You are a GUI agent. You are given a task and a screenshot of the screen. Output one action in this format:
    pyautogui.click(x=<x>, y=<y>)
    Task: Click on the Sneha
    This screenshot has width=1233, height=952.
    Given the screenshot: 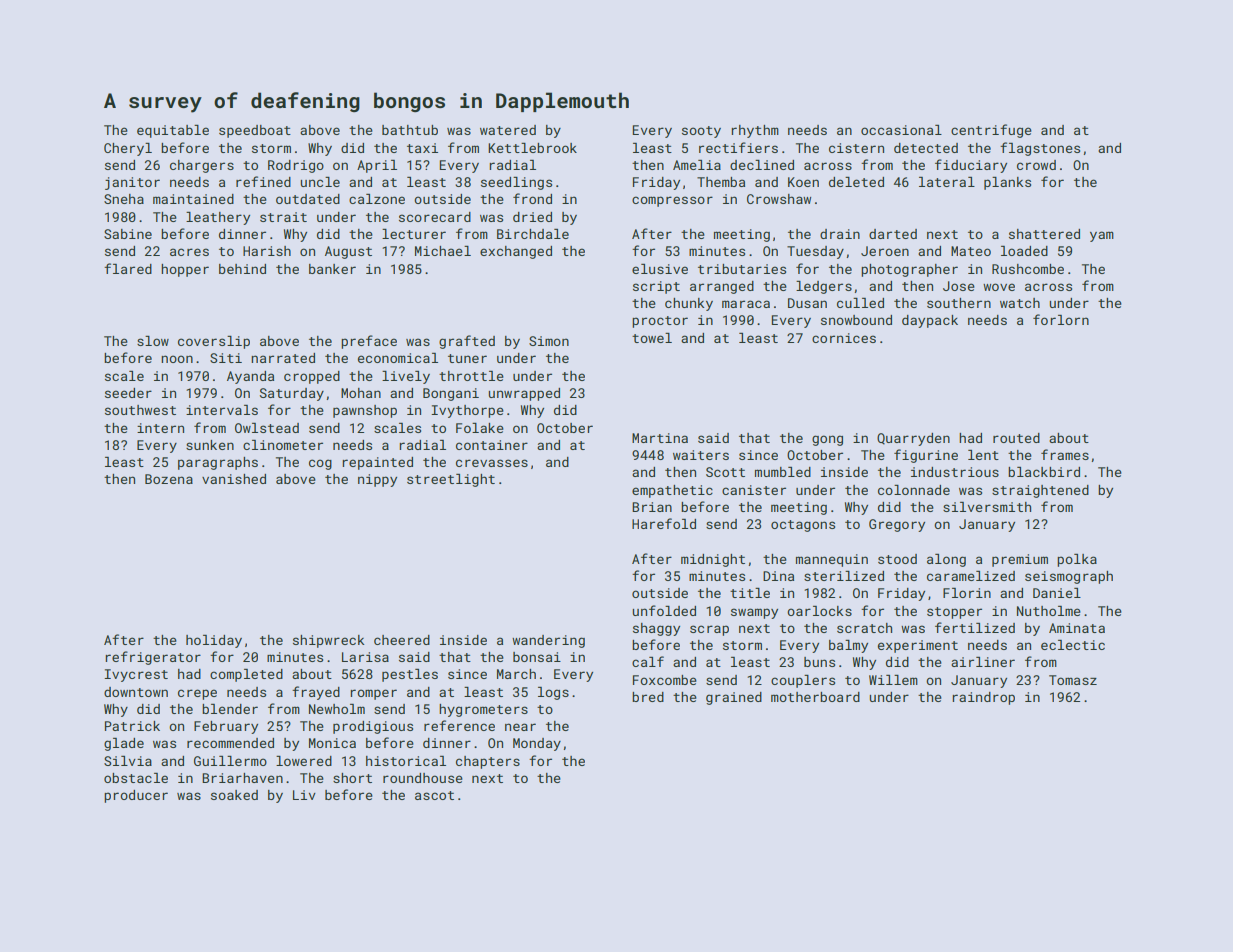 What is the action you would take?
    pyautogui.click(x=124, y=199)
